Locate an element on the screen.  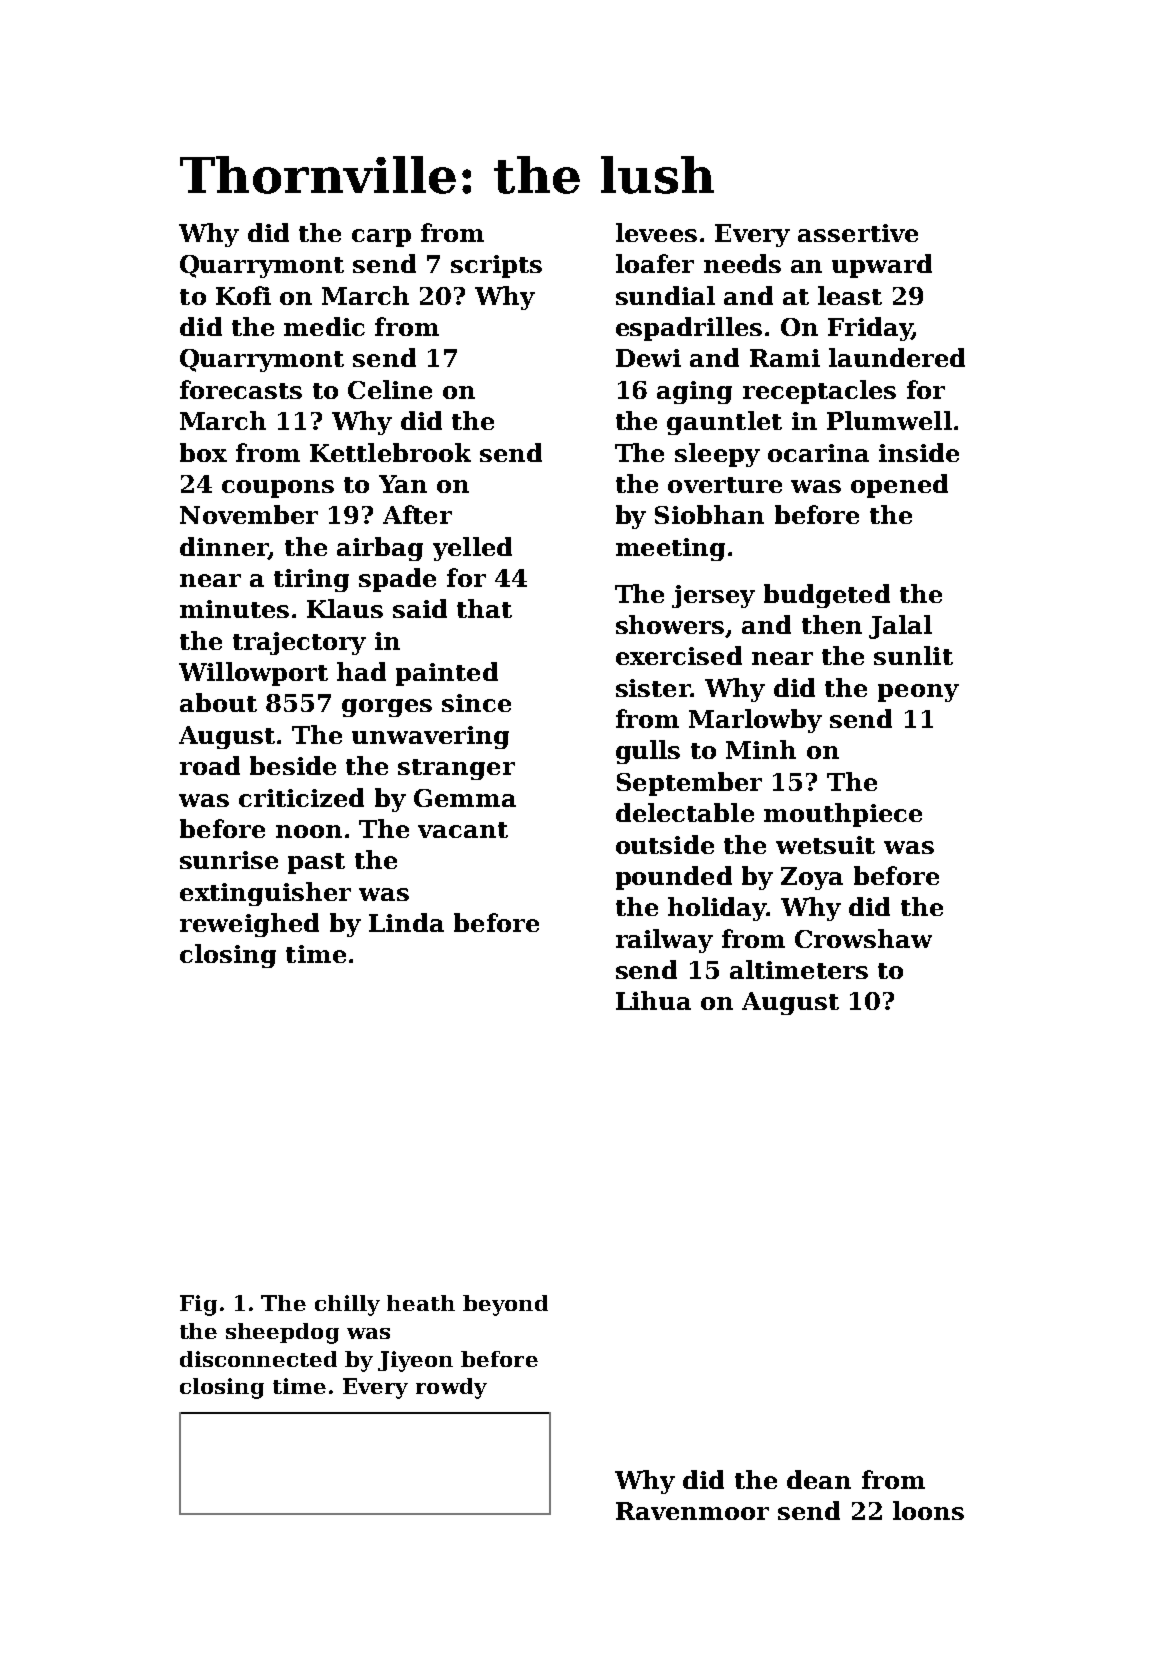
Ravenmoor is located at coordinates (692, 1511).
